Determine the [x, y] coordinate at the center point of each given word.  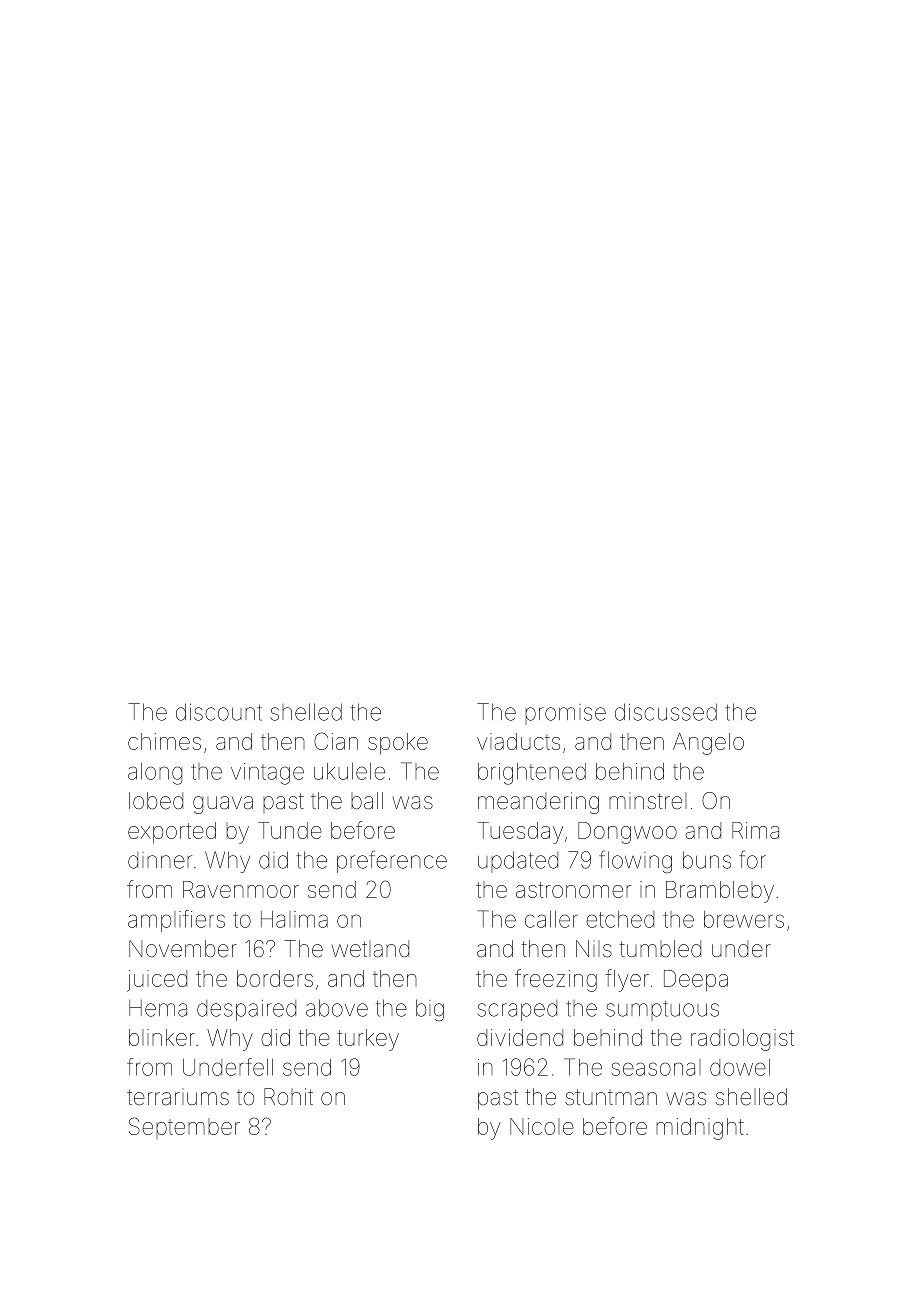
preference [392, 861]
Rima [755, 830]
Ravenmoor [241, 889]
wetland [370, 949]
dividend [520, 1037]
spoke [398, 743]
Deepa [696, 980]
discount [219, 712]
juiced [157, 981]
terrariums [178, 1097]
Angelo [708, 744]
